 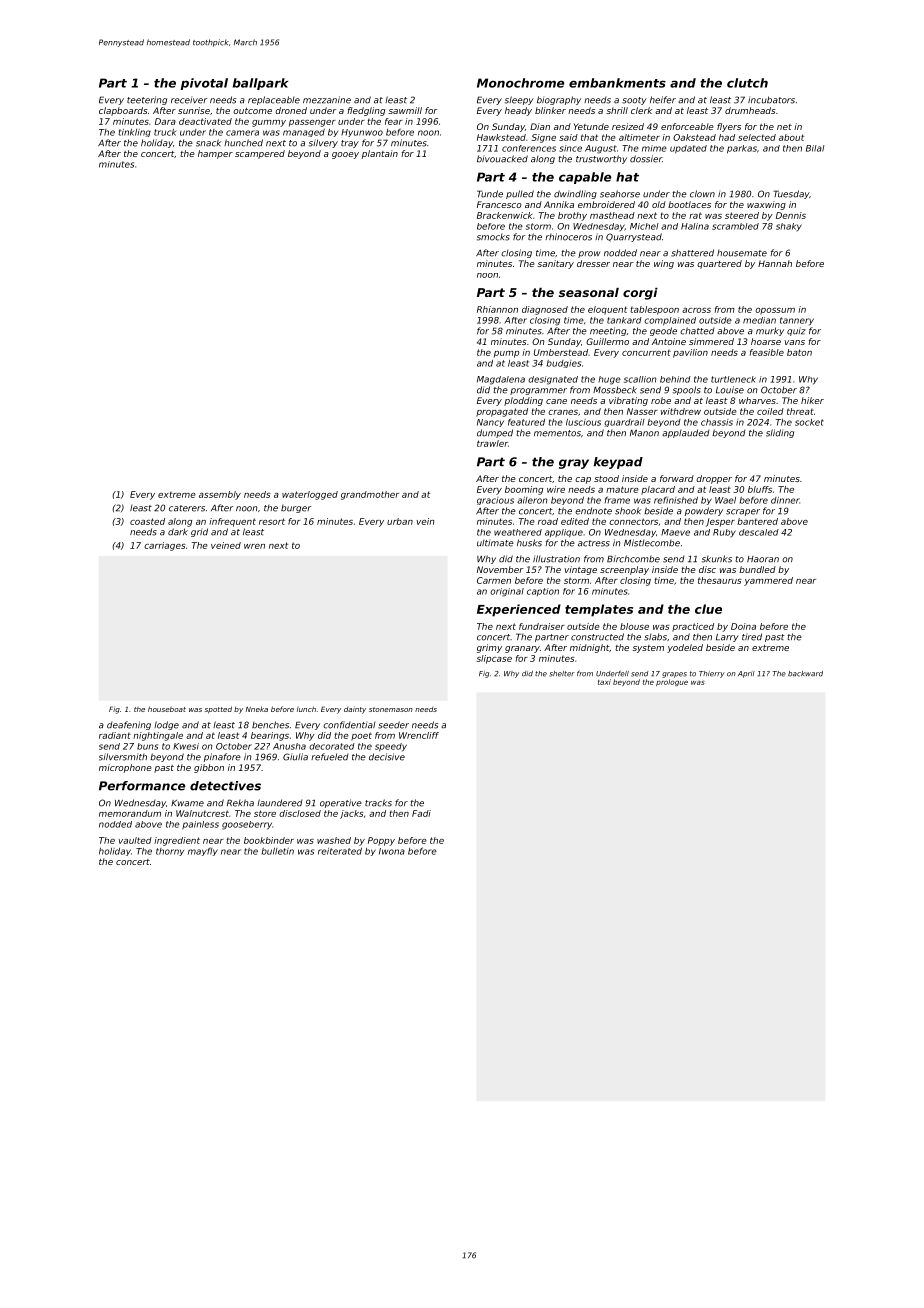 I want to click on across, so click(x=696, y=310).
